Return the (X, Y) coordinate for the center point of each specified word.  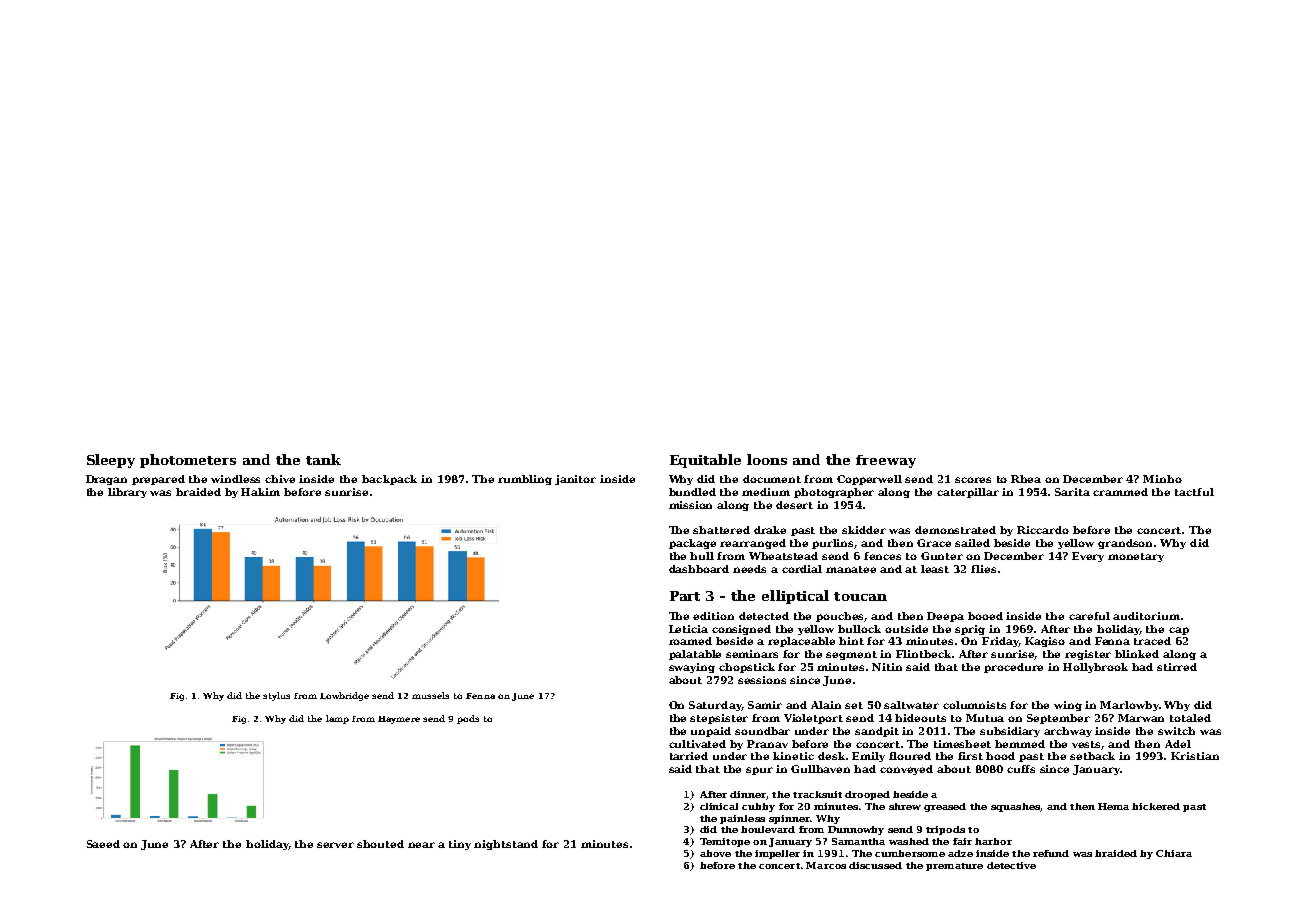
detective (1011, 865)
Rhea (1026, 479)
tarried (689, 756)
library (127, 493)
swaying (692, 668)
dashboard (699, 569)
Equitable (705, 461)
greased (945, 807)
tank (323, 459)
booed (985, 616)
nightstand (506, 845)
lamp (337, 719)
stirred (1177, 667)
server (335, 845)
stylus (276, 696)
